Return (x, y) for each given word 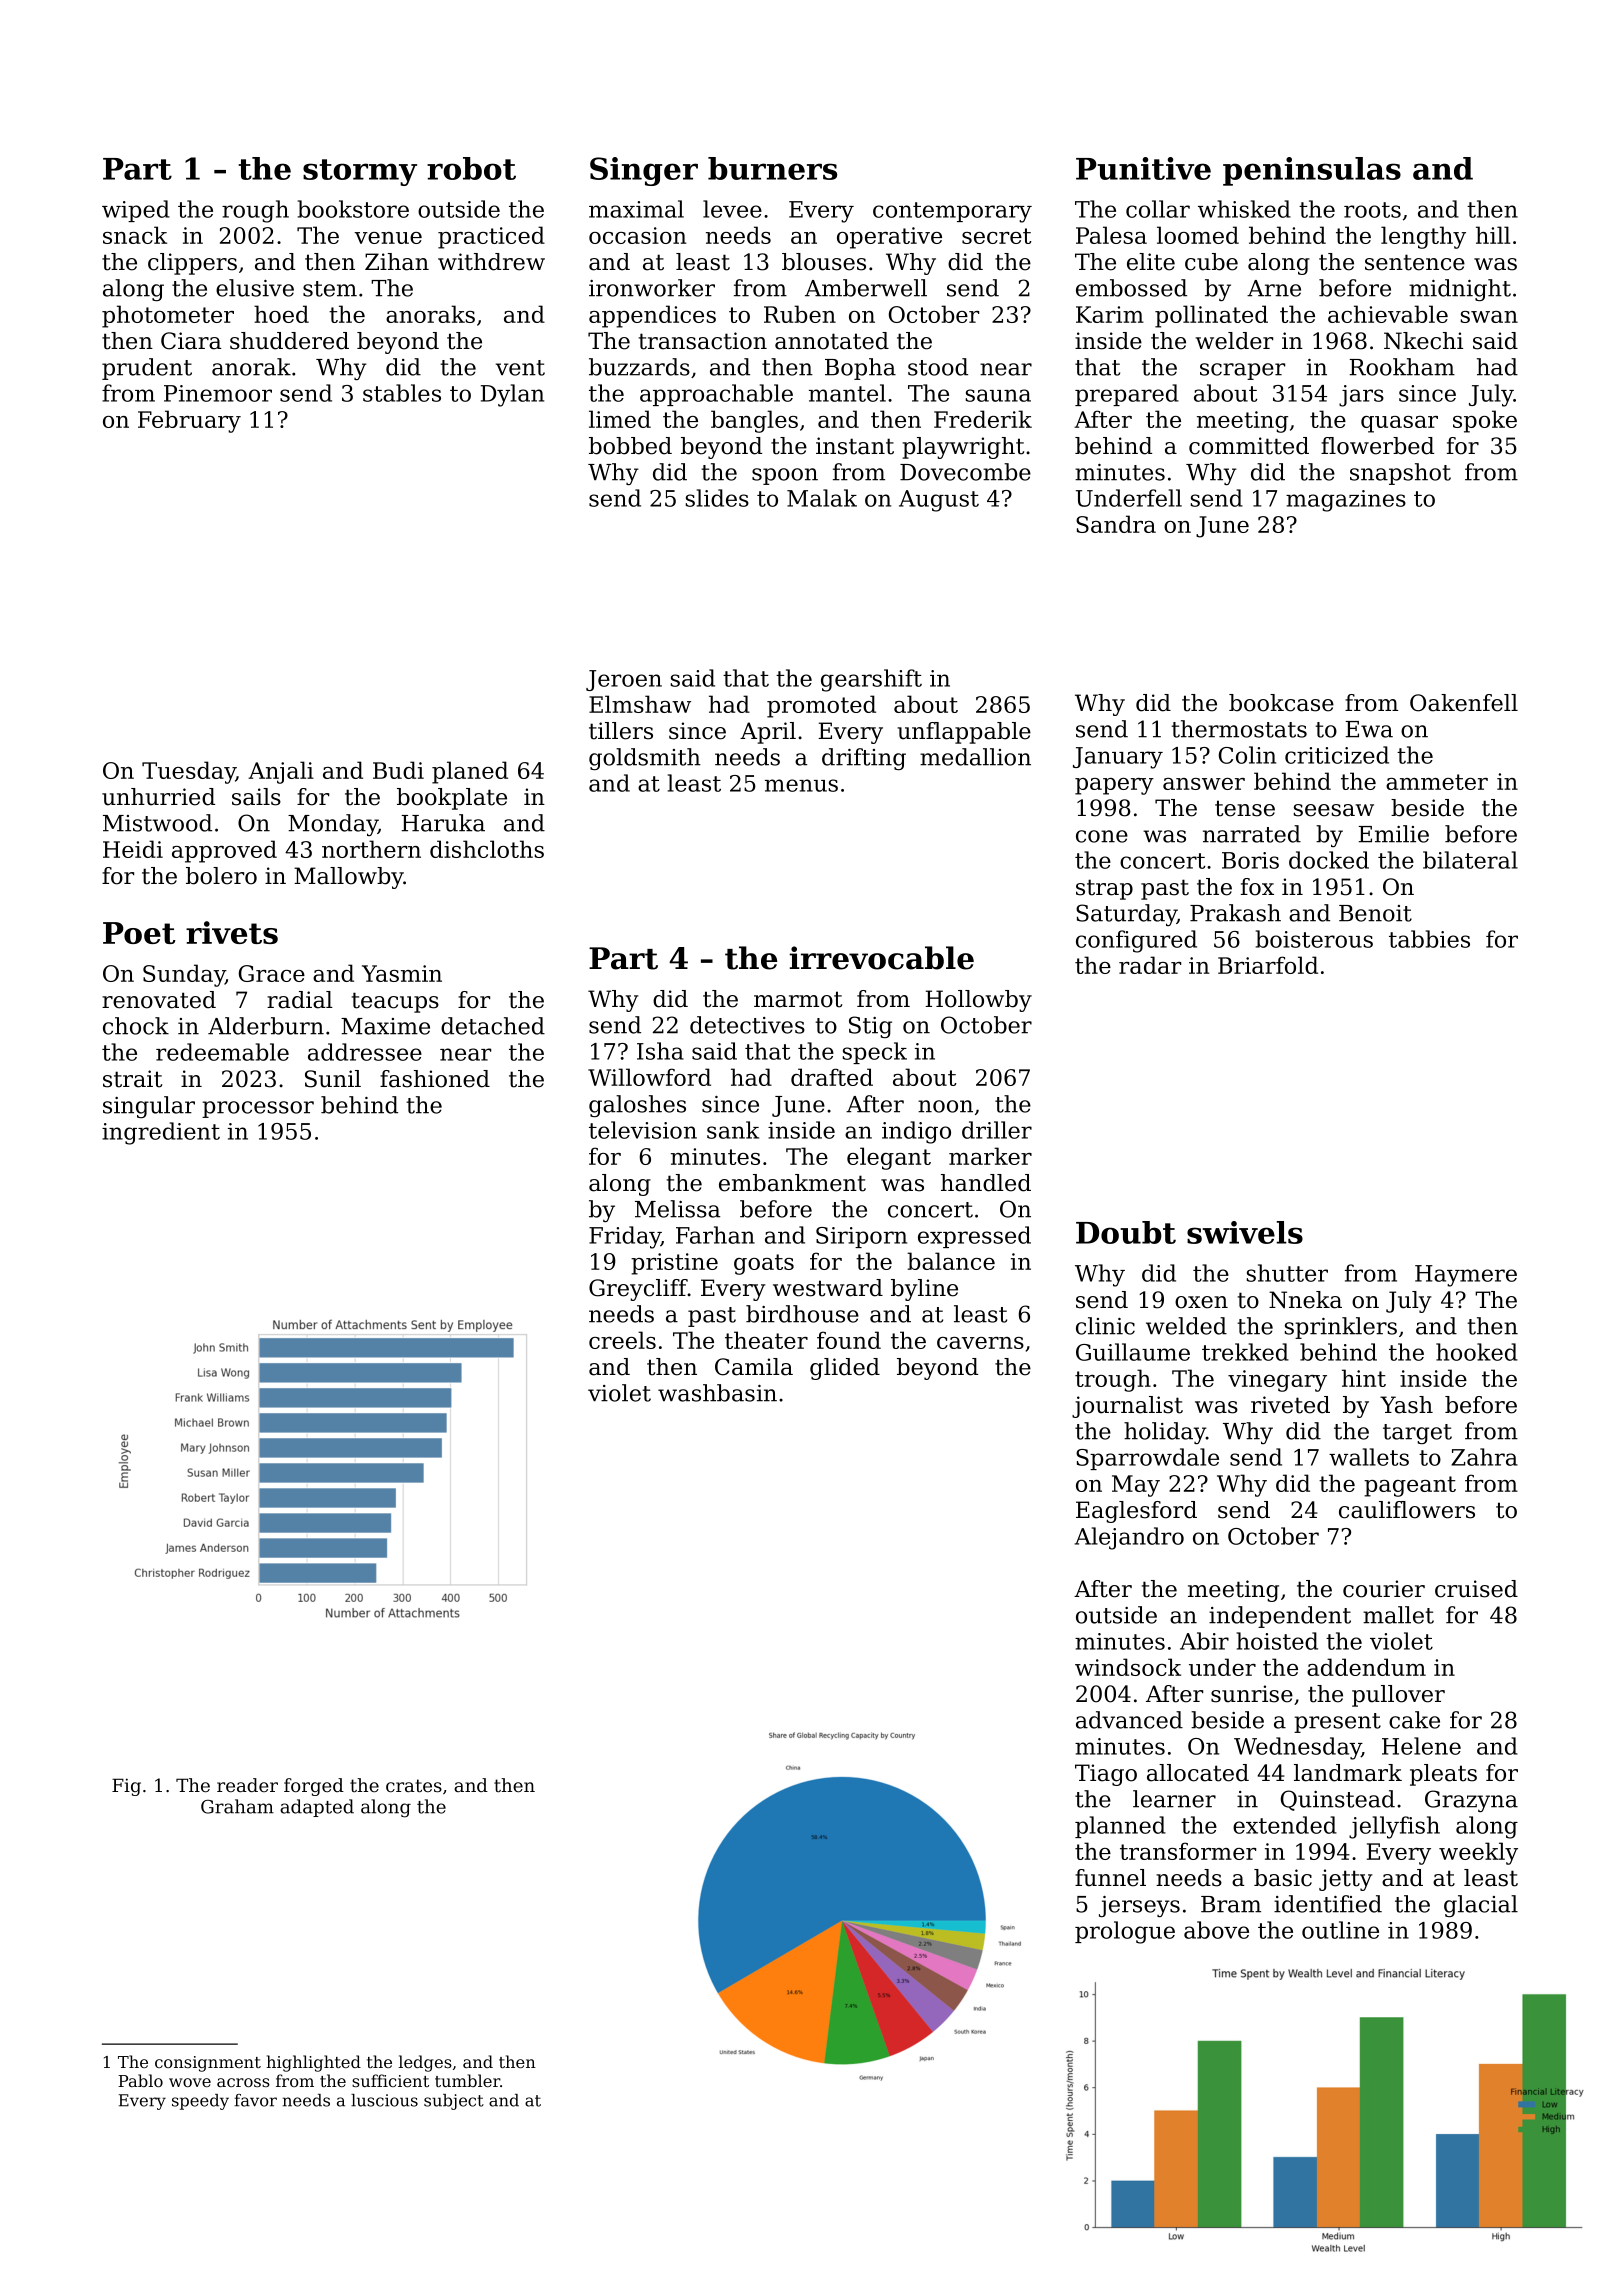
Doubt (1126, 1232)
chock (136, 1026)
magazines (1346, 501)
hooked (1477, 1352)
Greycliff (638, 1290)
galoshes (637, 1106)
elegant (889, 1158)
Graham (237, 1806)
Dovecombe (965, 472)
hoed (281, 314)
